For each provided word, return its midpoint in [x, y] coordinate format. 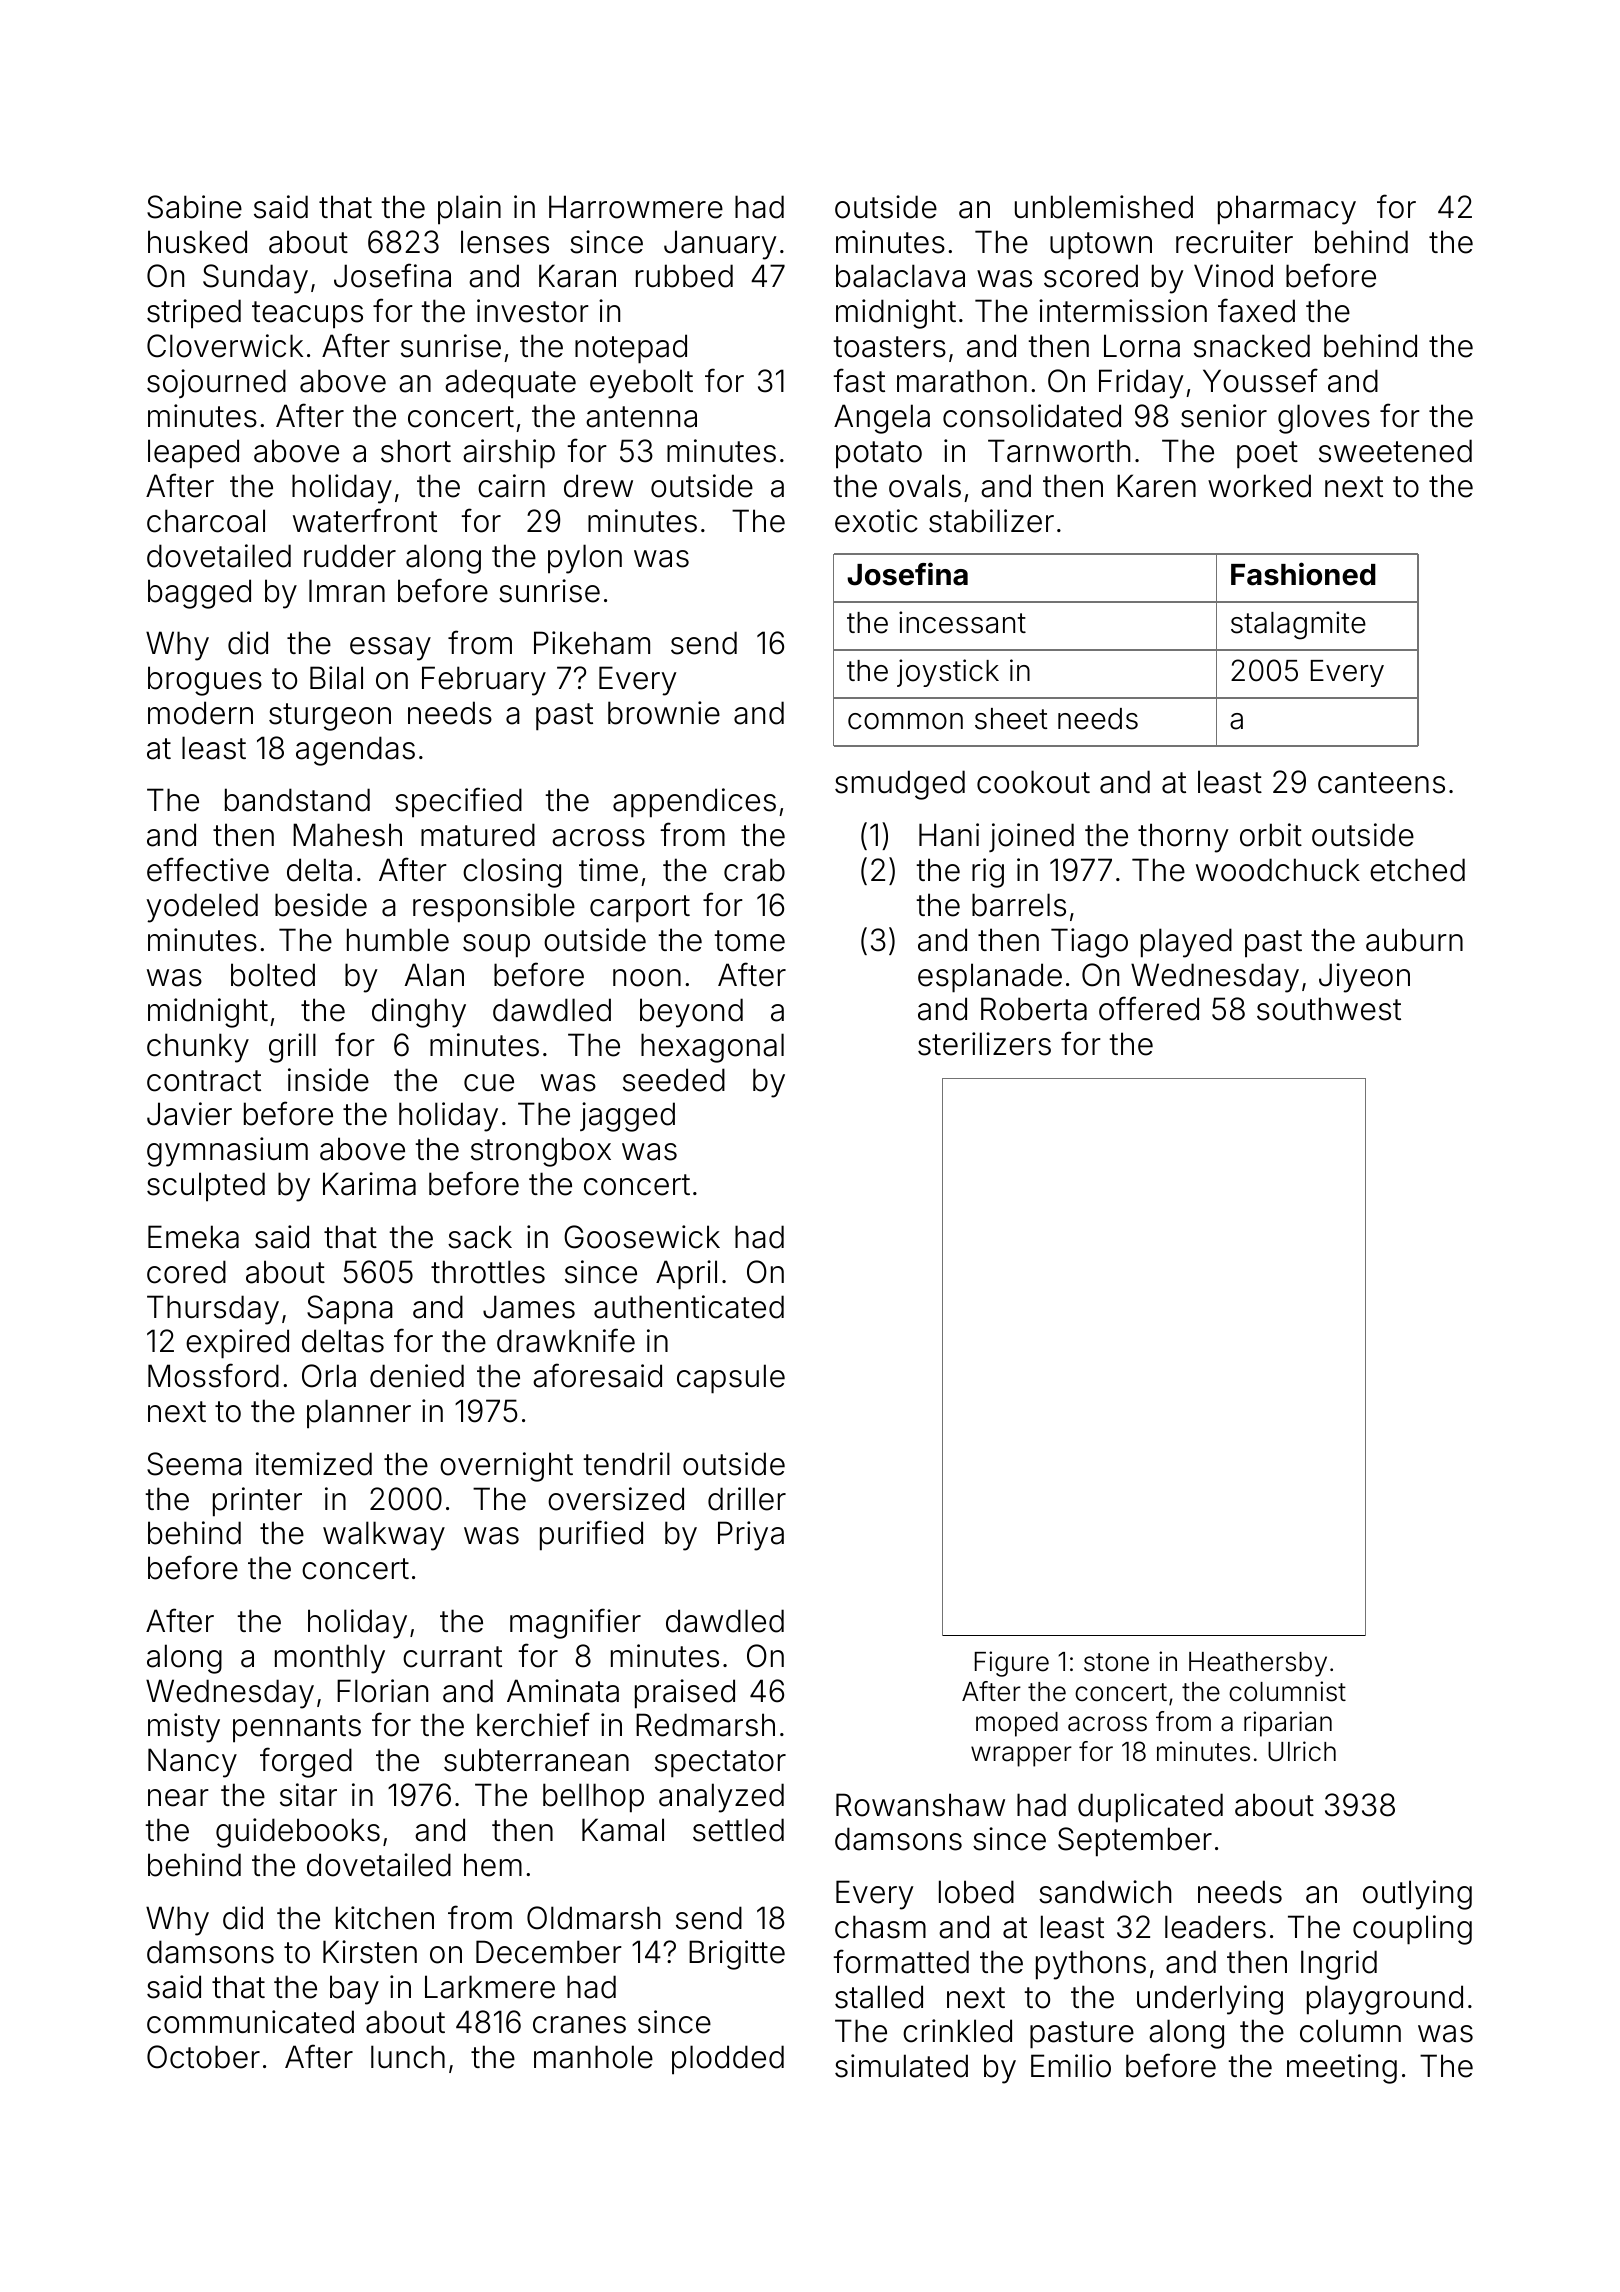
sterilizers [984, 1044]
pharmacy [1287, 210]
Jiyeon [1364, 978]
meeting [1342, 2069]
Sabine [194, 207]
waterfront [365, 520]
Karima [369, 1184]
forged [306, 1762]
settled [738, 1830]
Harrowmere [636, 207]
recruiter [1234, 242]
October [203, 2057]
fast [859, 380]
